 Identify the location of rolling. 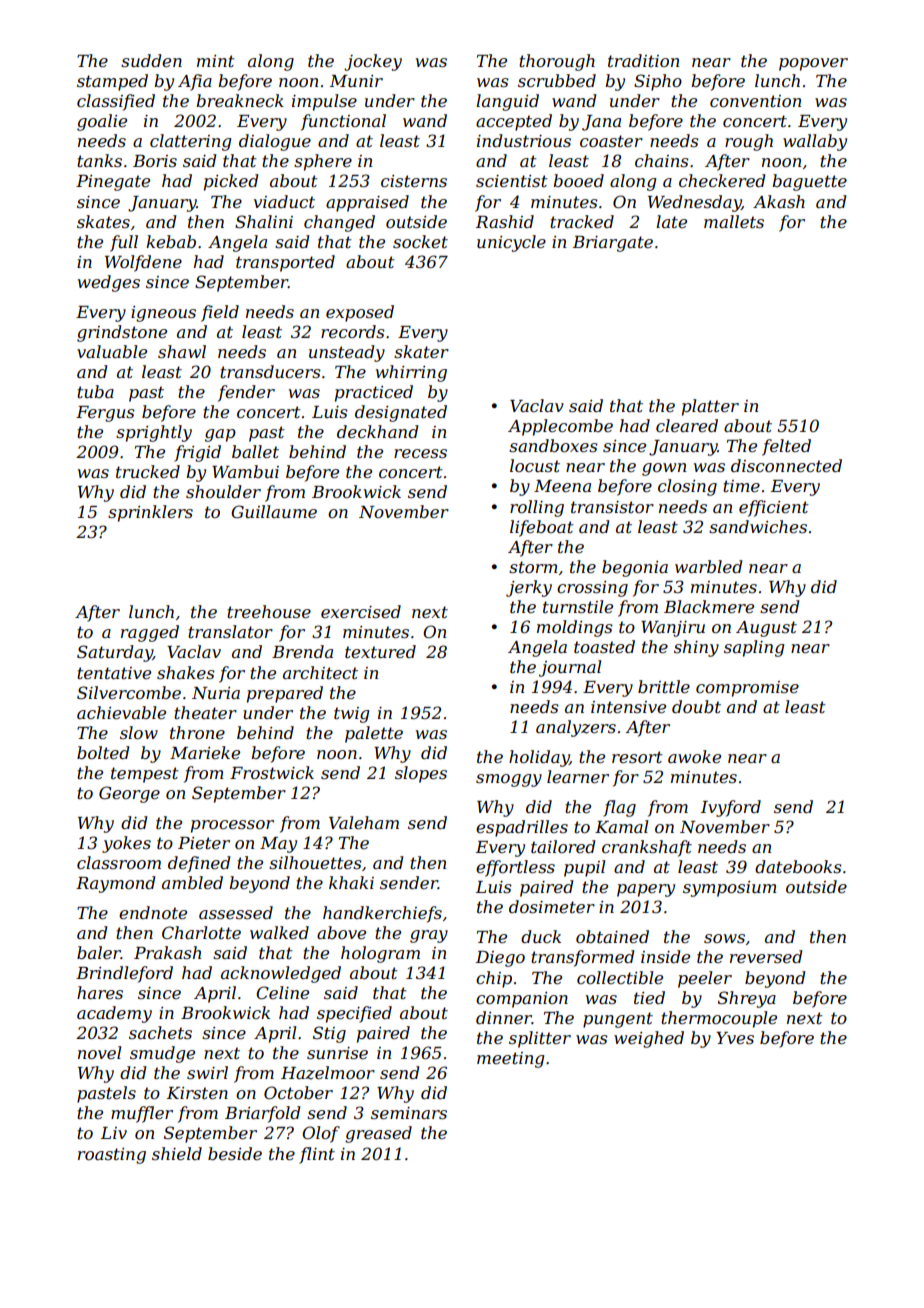
(537, 508).
